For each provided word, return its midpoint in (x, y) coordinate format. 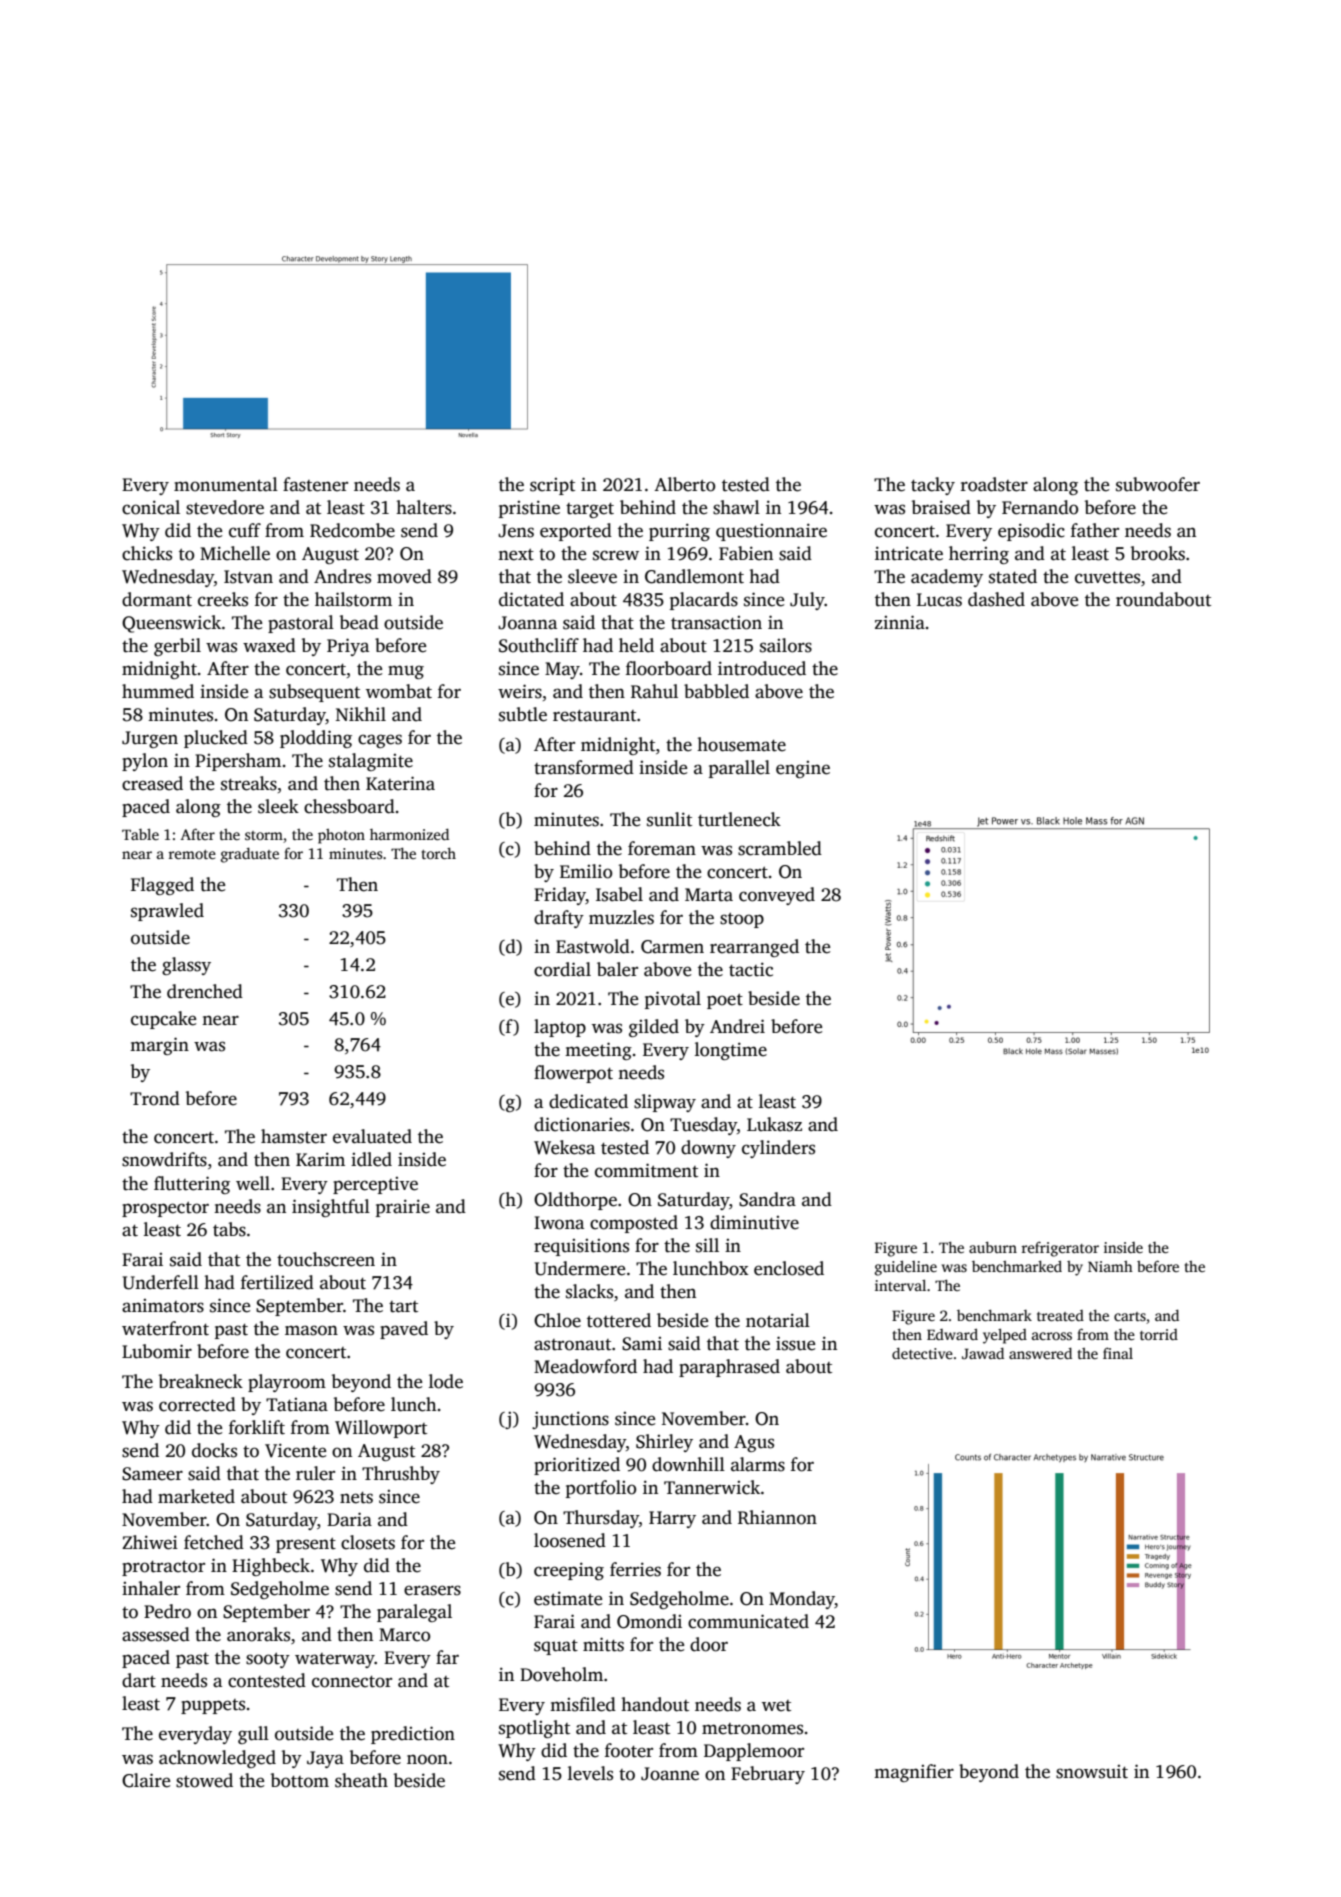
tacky (933, 486)
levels (590, 1773)
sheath (361, 1780)
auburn (993, 1247)
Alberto (684, 484)
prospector (165, 1209)
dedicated (588, 1101)
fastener (315, 484)
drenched (205, 991)
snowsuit (1092, 1772)
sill (707, 1245)
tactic (751, 969)
